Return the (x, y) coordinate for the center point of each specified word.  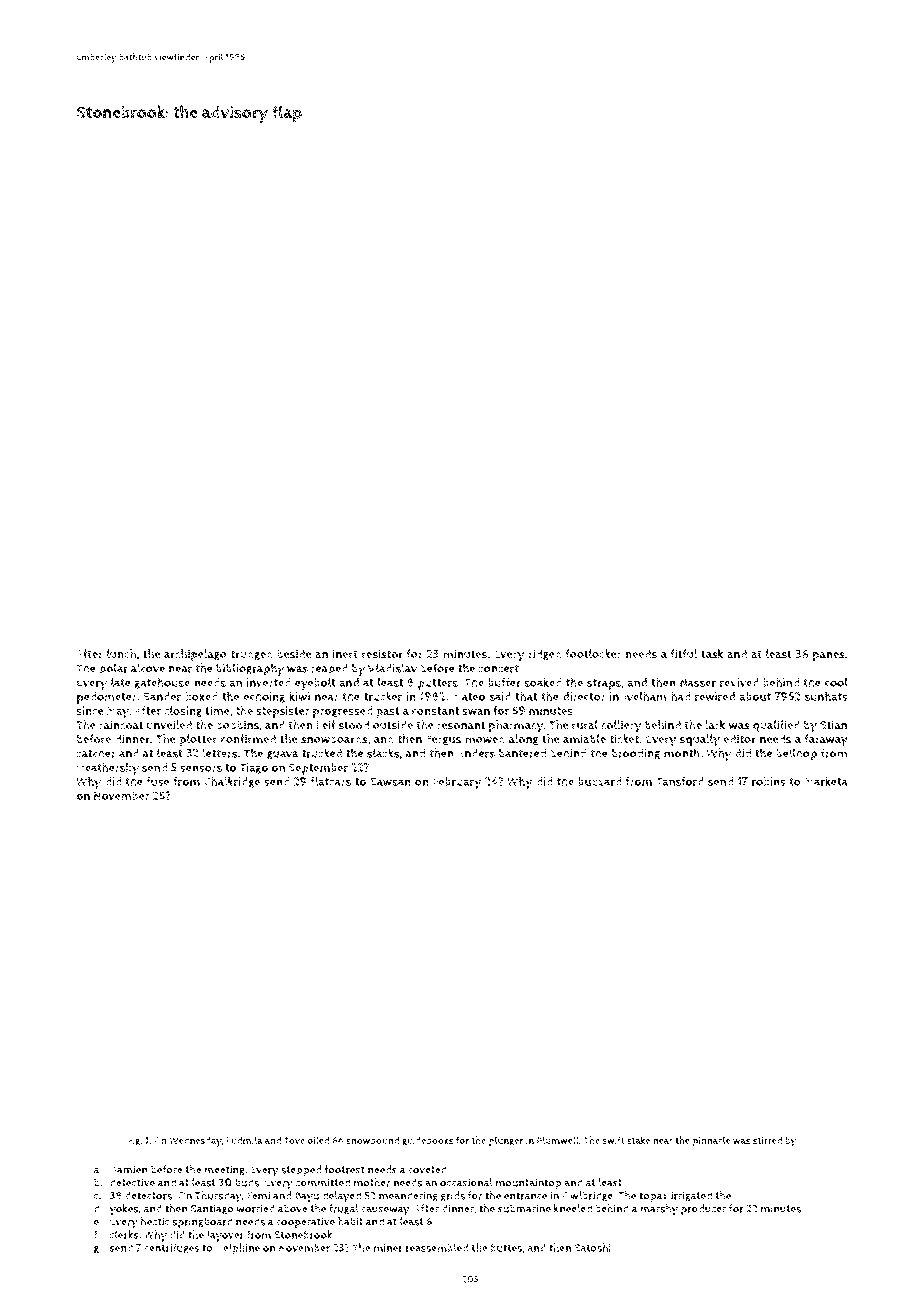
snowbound (372, 1140)
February (457, 783)
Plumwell (558, 1140)
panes (829, 657)
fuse (158, 781)
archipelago (195, 655)
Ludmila (244, 1140)
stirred (767, 1140)
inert (345, 654)
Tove (294, 1140)
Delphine (238, 1249)
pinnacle (711, 1141)
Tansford (680, 781)
